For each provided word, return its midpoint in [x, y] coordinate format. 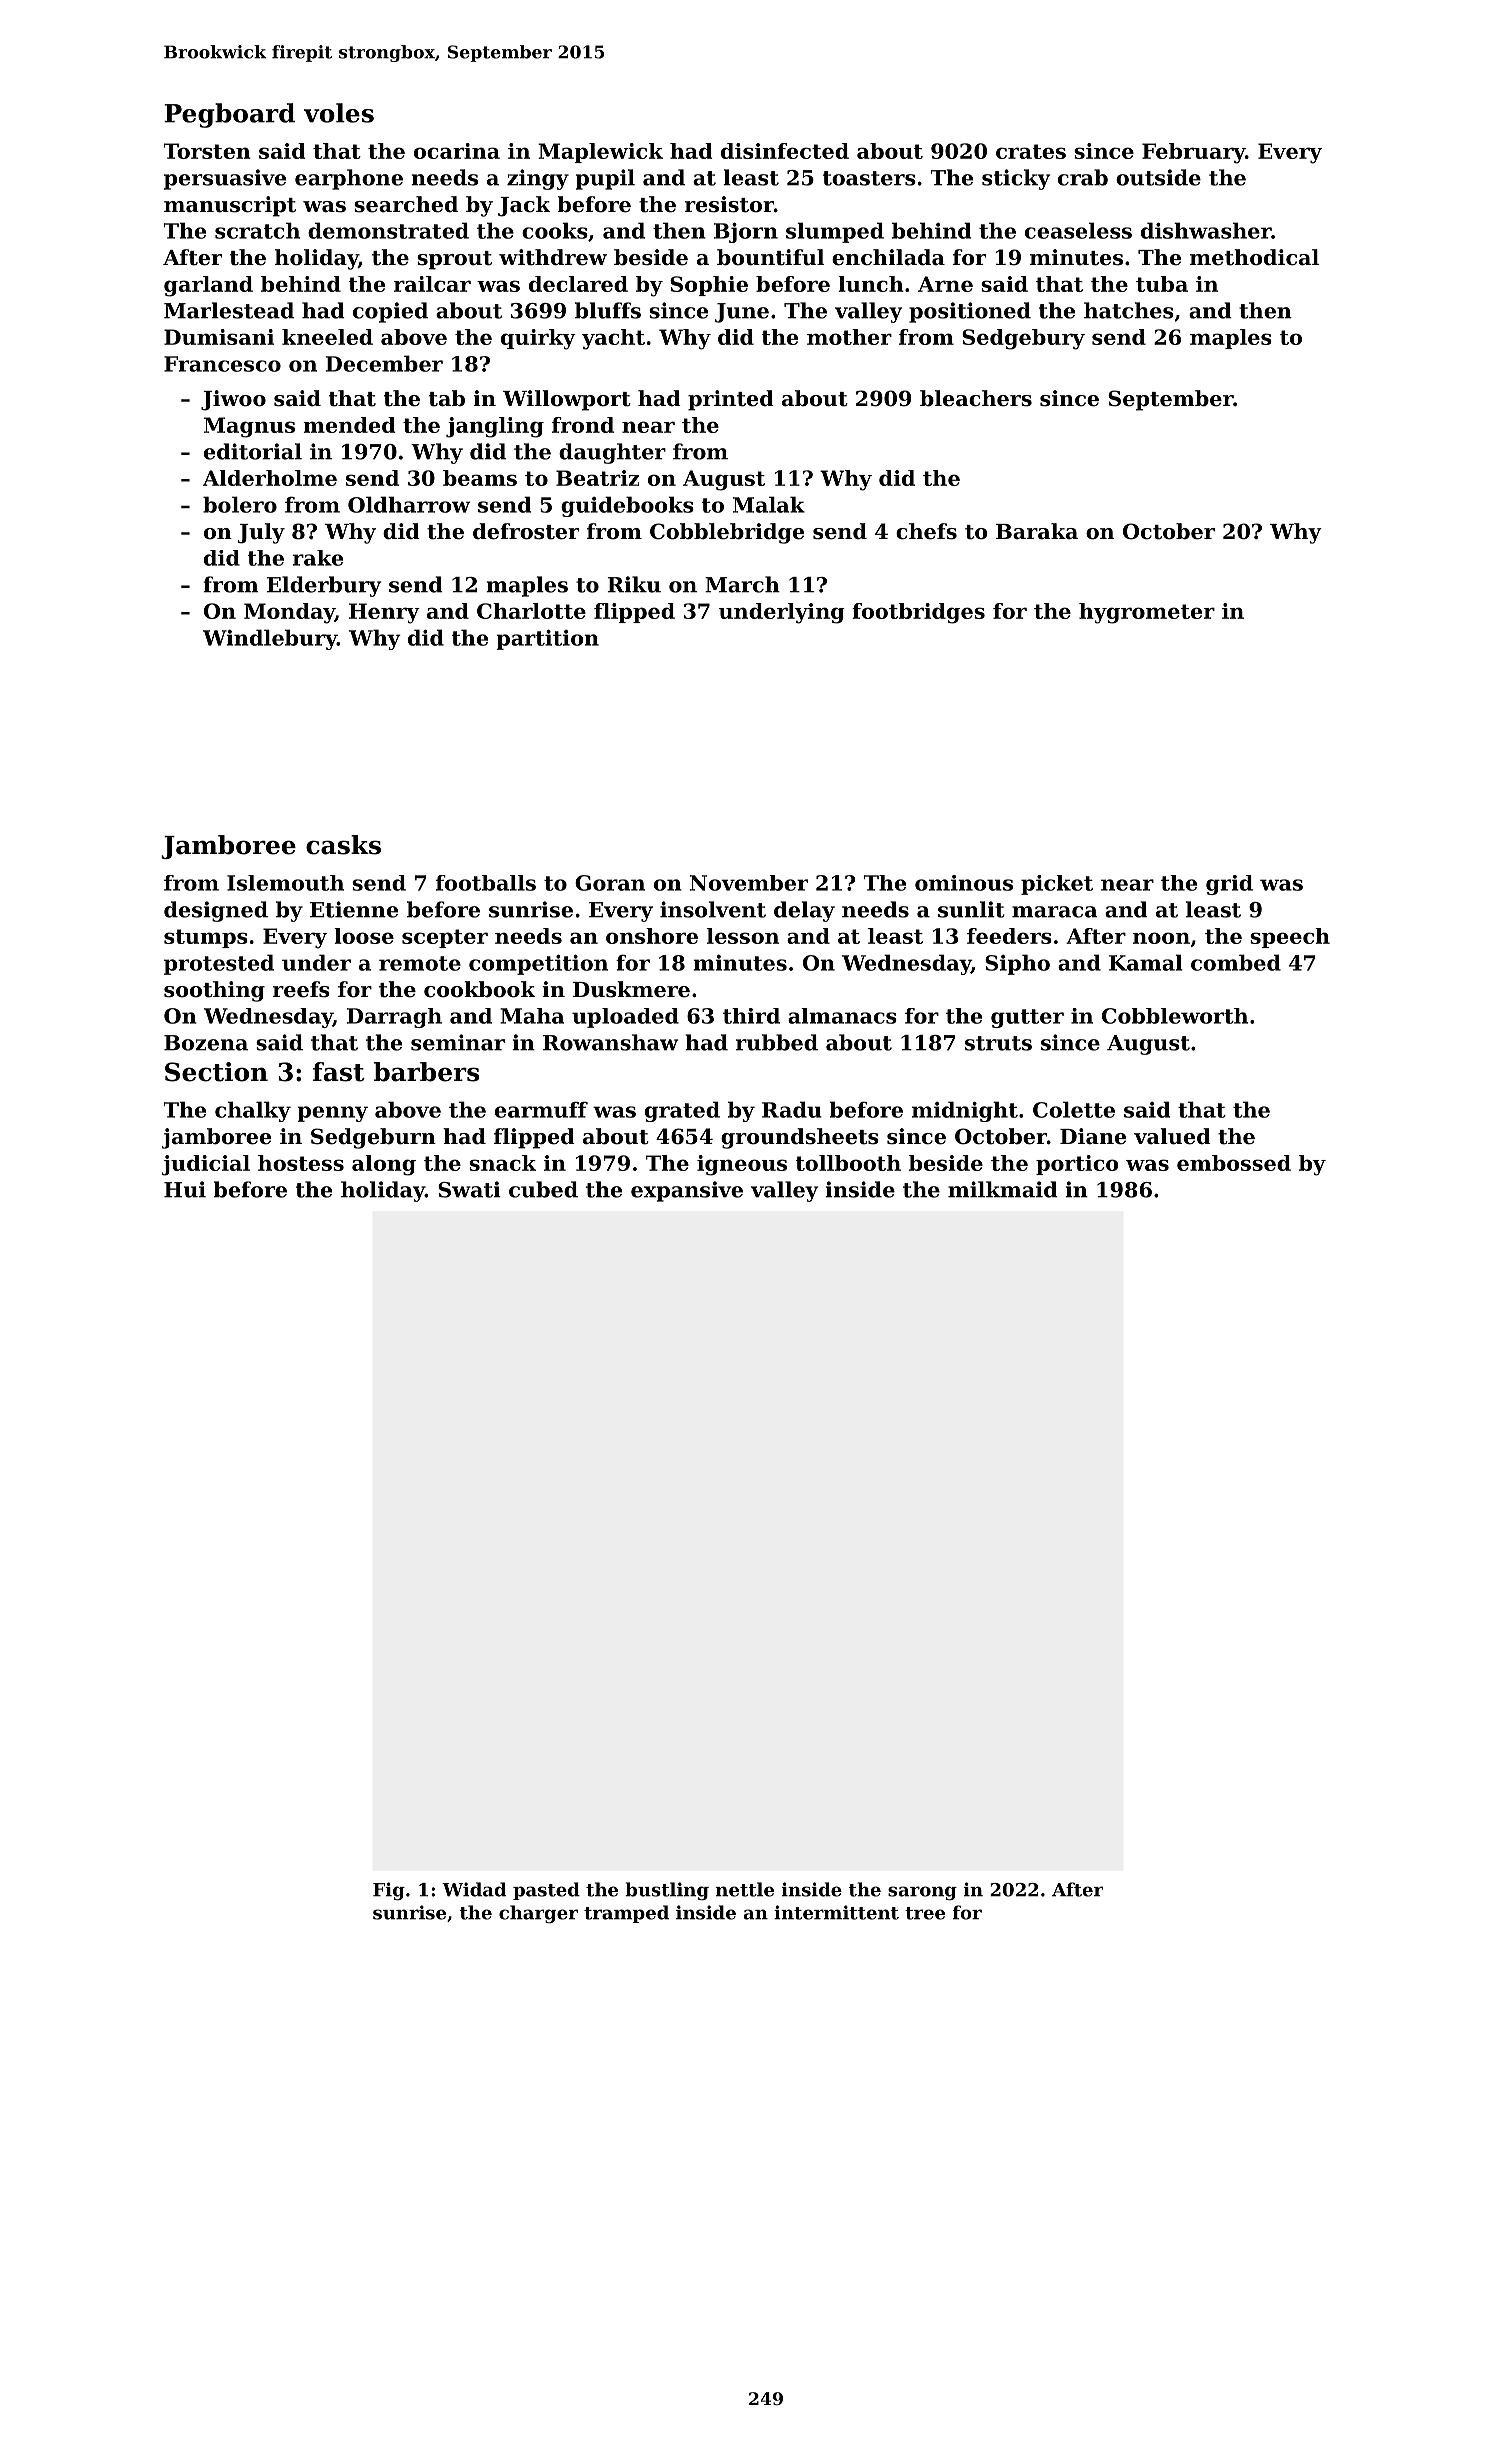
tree [925, 1913]
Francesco [222, 364]
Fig [389, 1891]
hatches [1129, 310]
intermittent [836, 1912]
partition [548, 640]
